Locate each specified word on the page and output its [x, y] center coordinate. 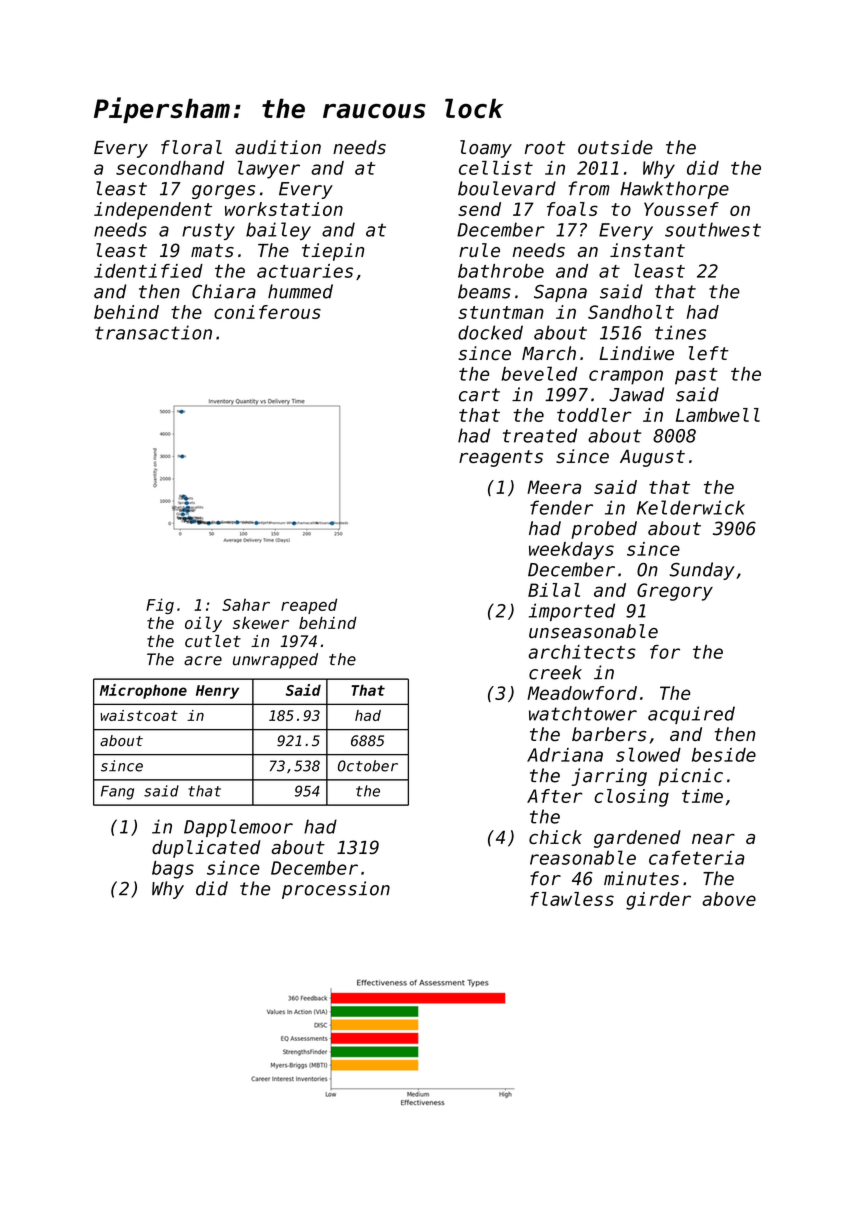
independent [153, 211]
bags [173, 870]
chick [555, 837]
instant [647, 250]
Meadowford [582, 693]
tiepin [333, 252]
